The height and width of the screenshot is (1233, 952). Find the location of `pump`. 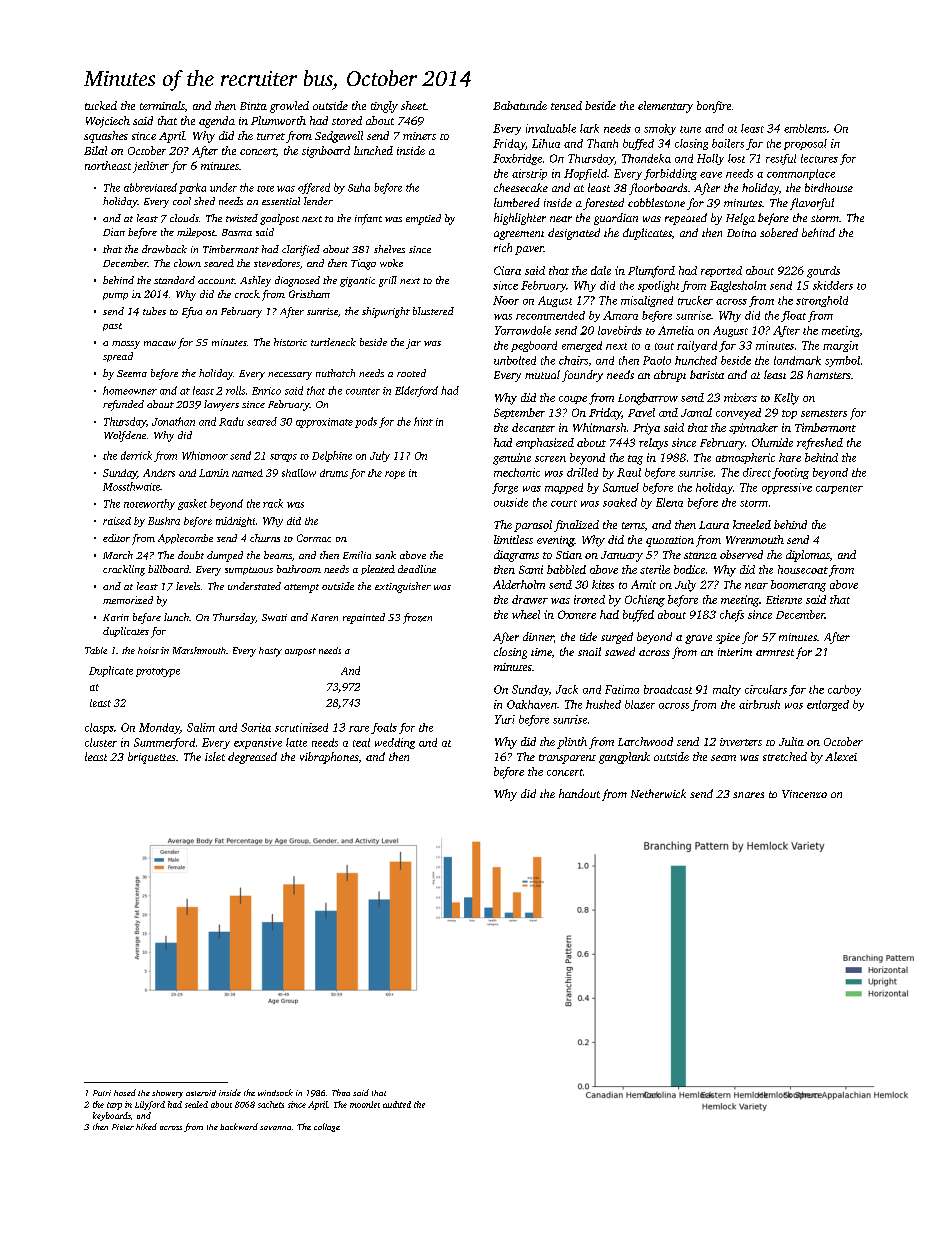

pump is located at coordinates (115, 296).
